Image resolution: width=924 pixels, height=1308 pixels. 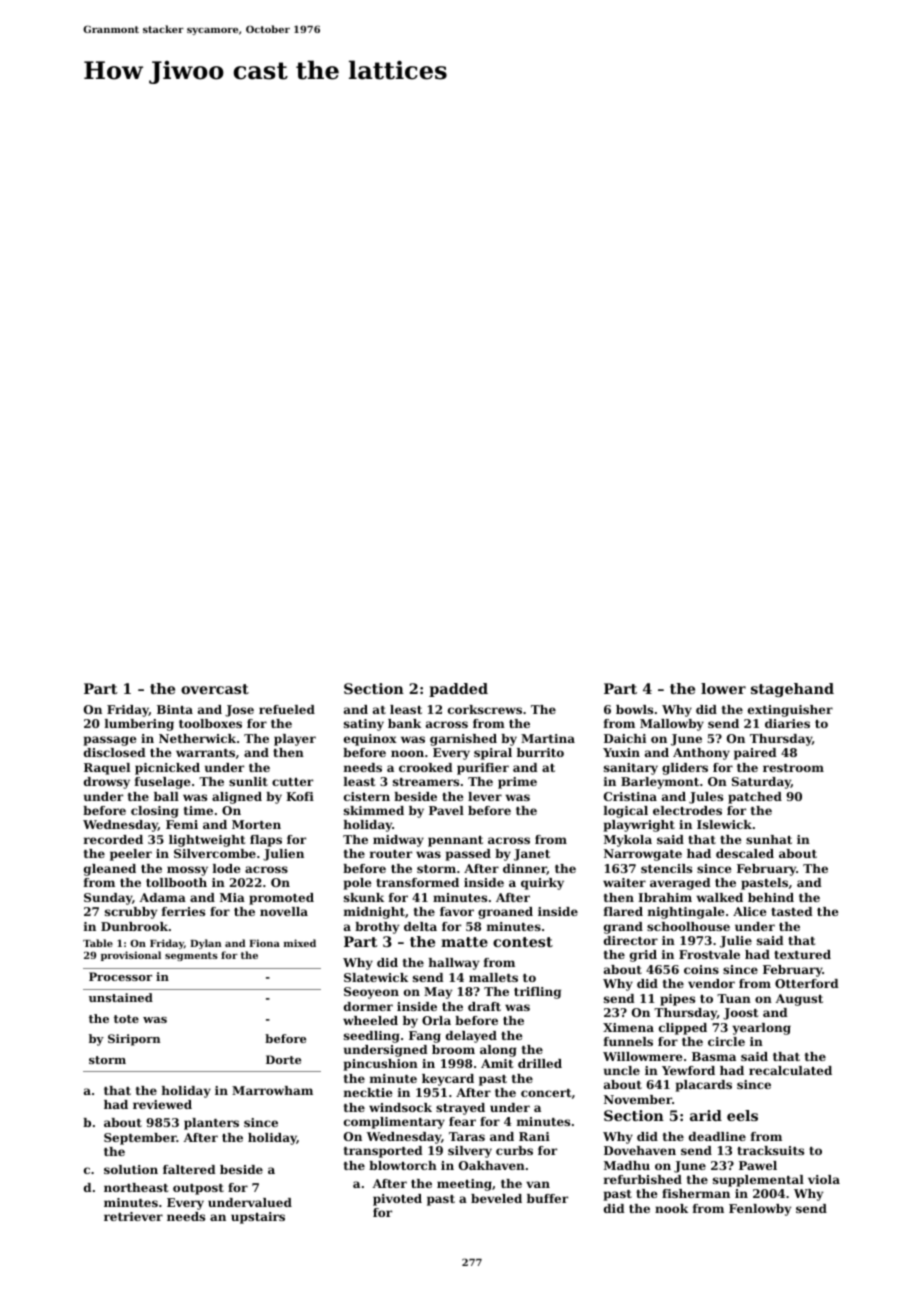 What do you see at coordinates (287, 709) in the screenshot?
I see `refueled` at bounding box center [287, 709].
